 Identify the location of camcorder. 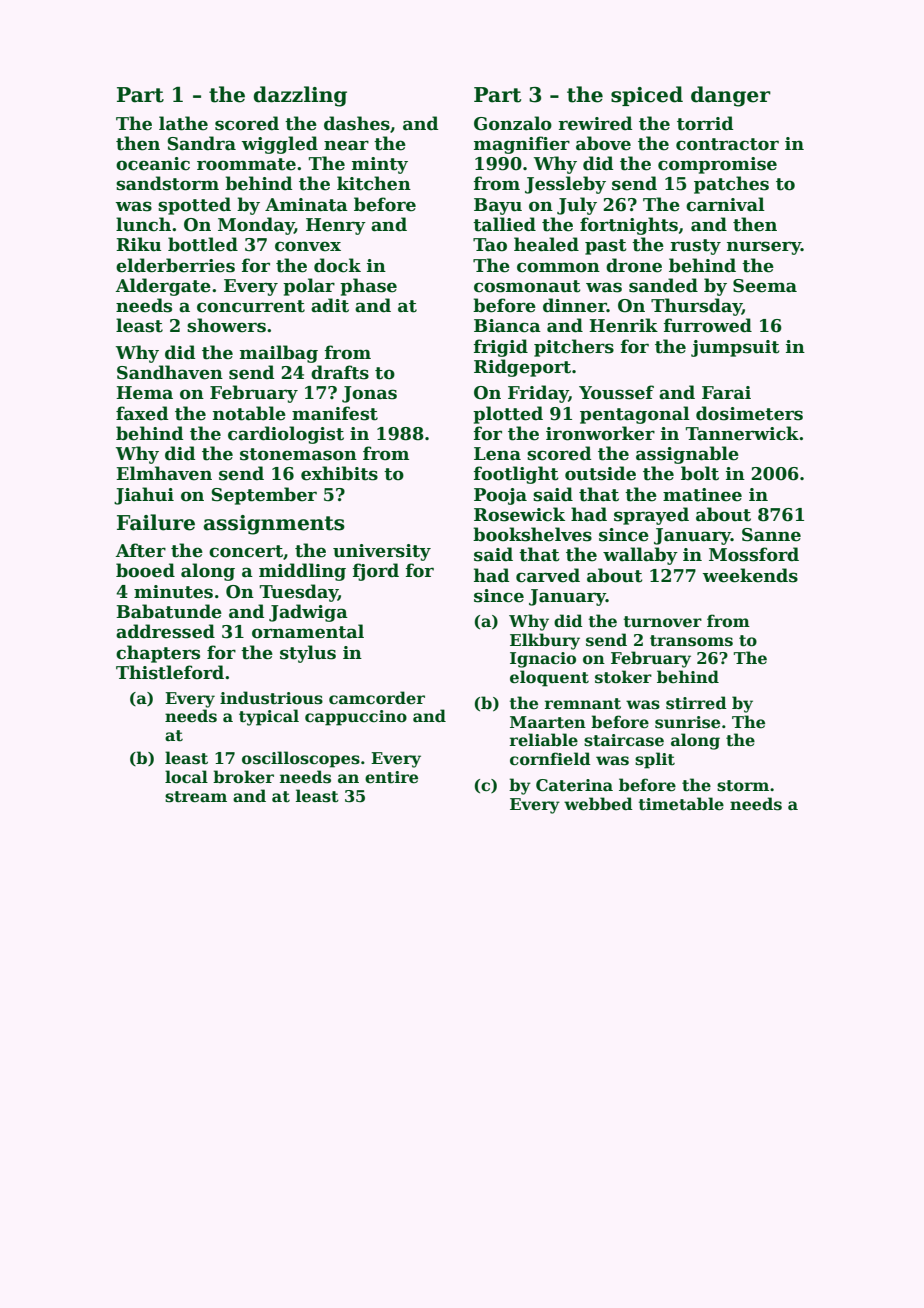
(377, 698).
